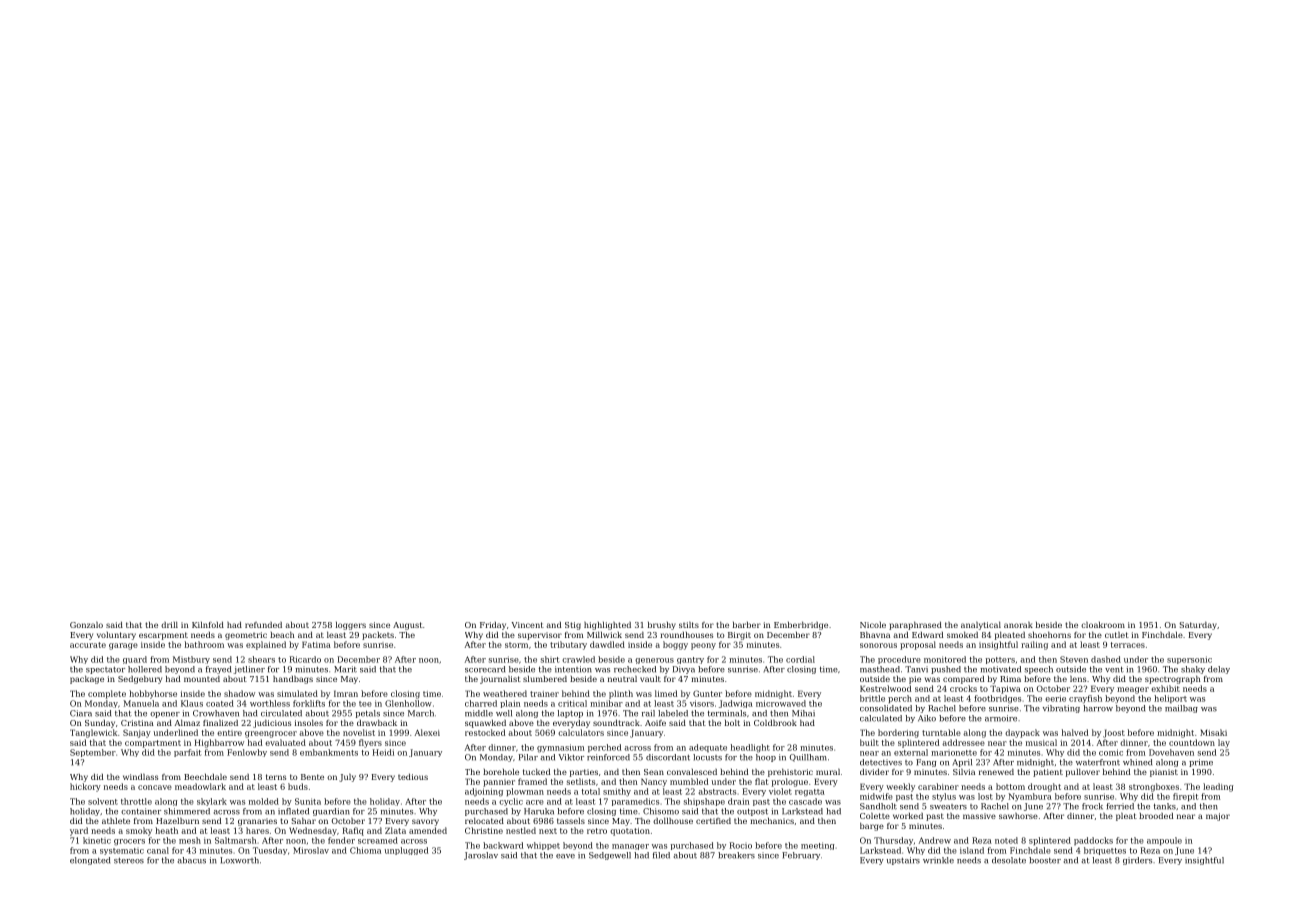 This screenshot has height=924, width=1308. I want to click on barber, so click(747, 625).
